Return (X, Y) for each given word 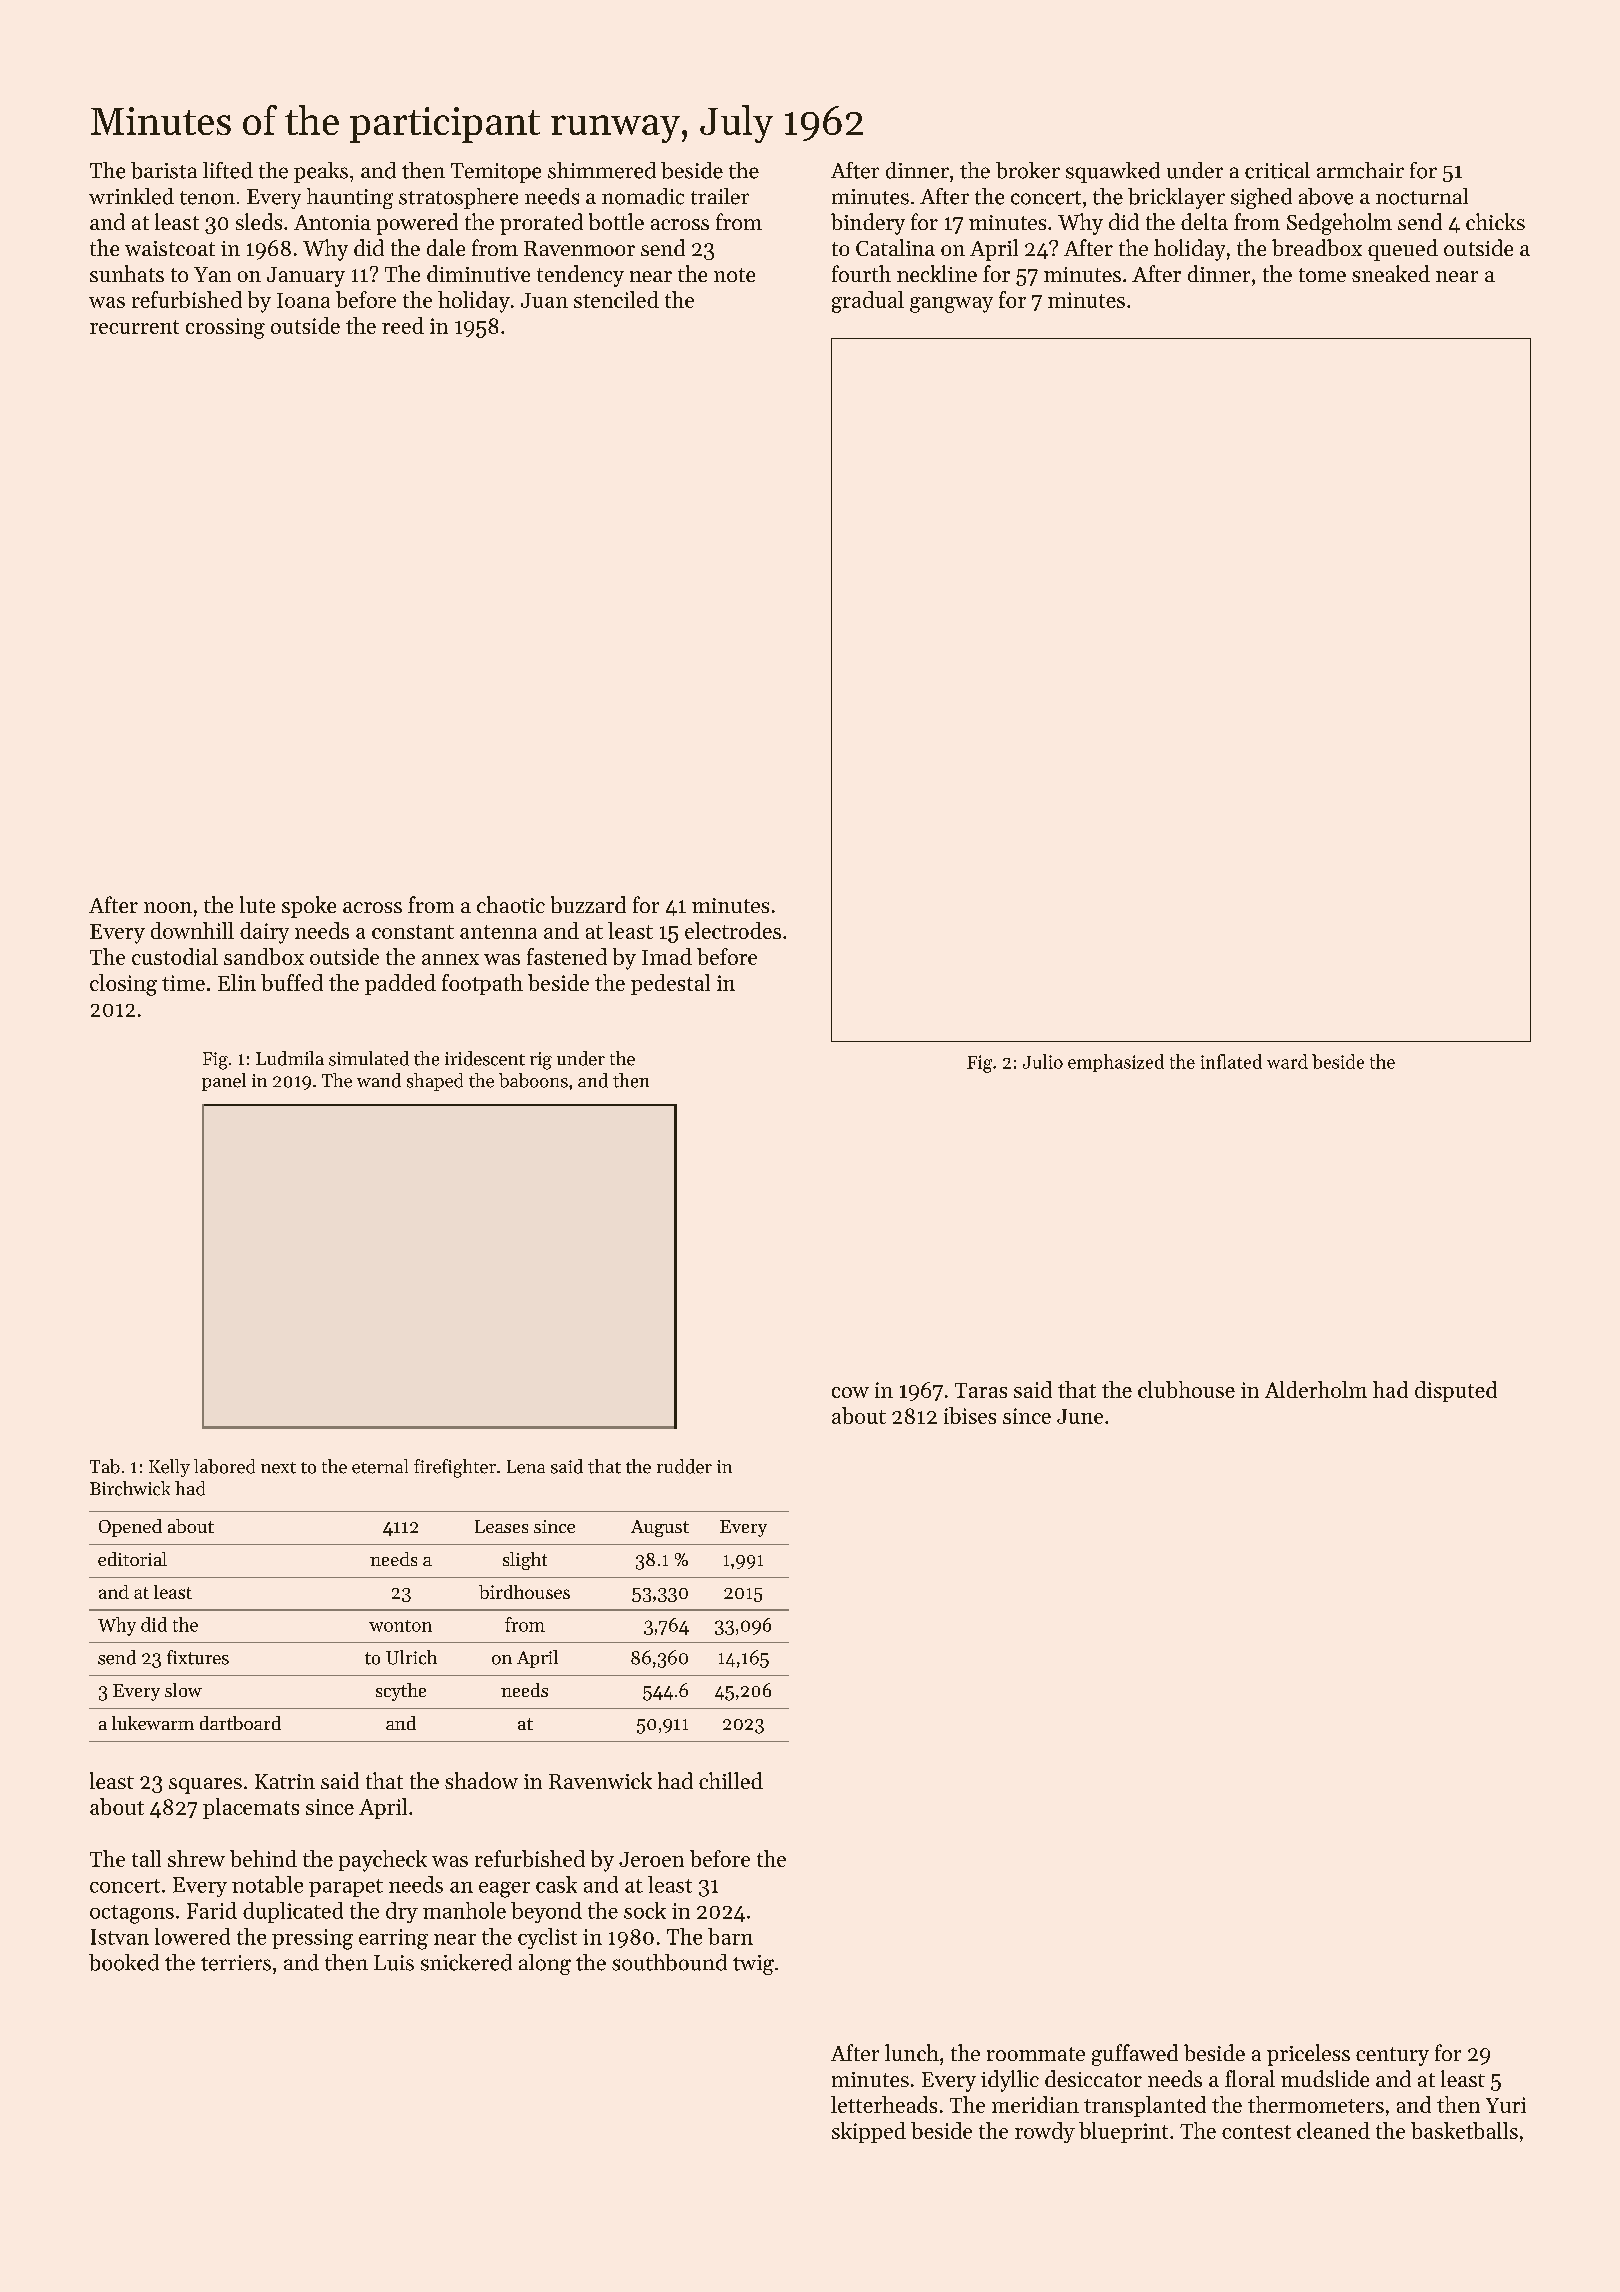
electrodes (733, 930)
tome (1322, 275)
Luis (394, 1963)
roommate (1036, 2054)
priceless (1308, 2055)
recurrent (134, 327)
